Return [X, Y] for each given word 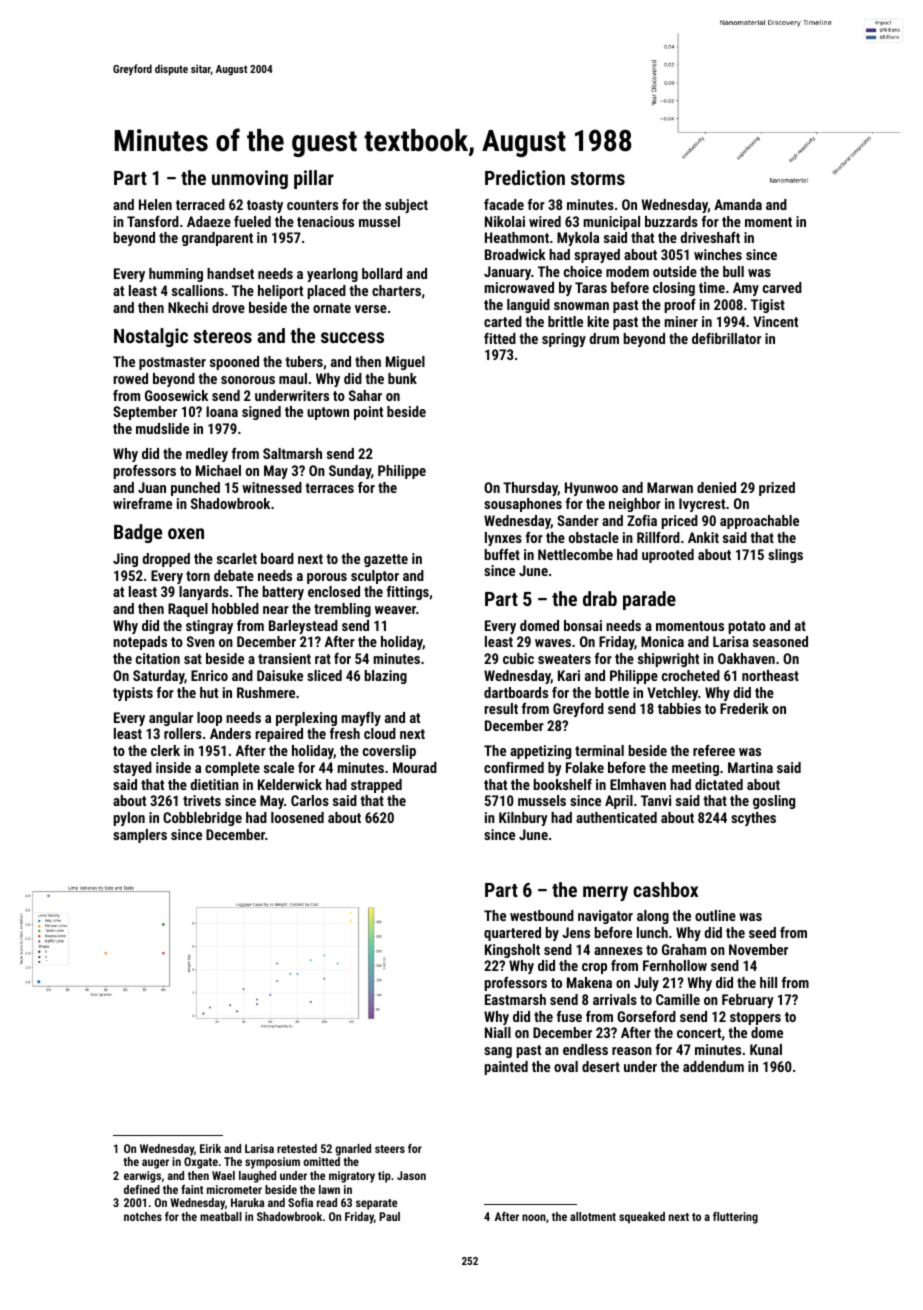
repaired [279, 735]
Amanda [738, 204]
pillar [314, 179]
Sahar [365, 395]
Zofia [642, 520]
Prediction [525, 177]
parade [649, 600]
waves [553, 643]
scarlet [237, 558]
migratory [352, 1177]
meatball [221, 1216]
